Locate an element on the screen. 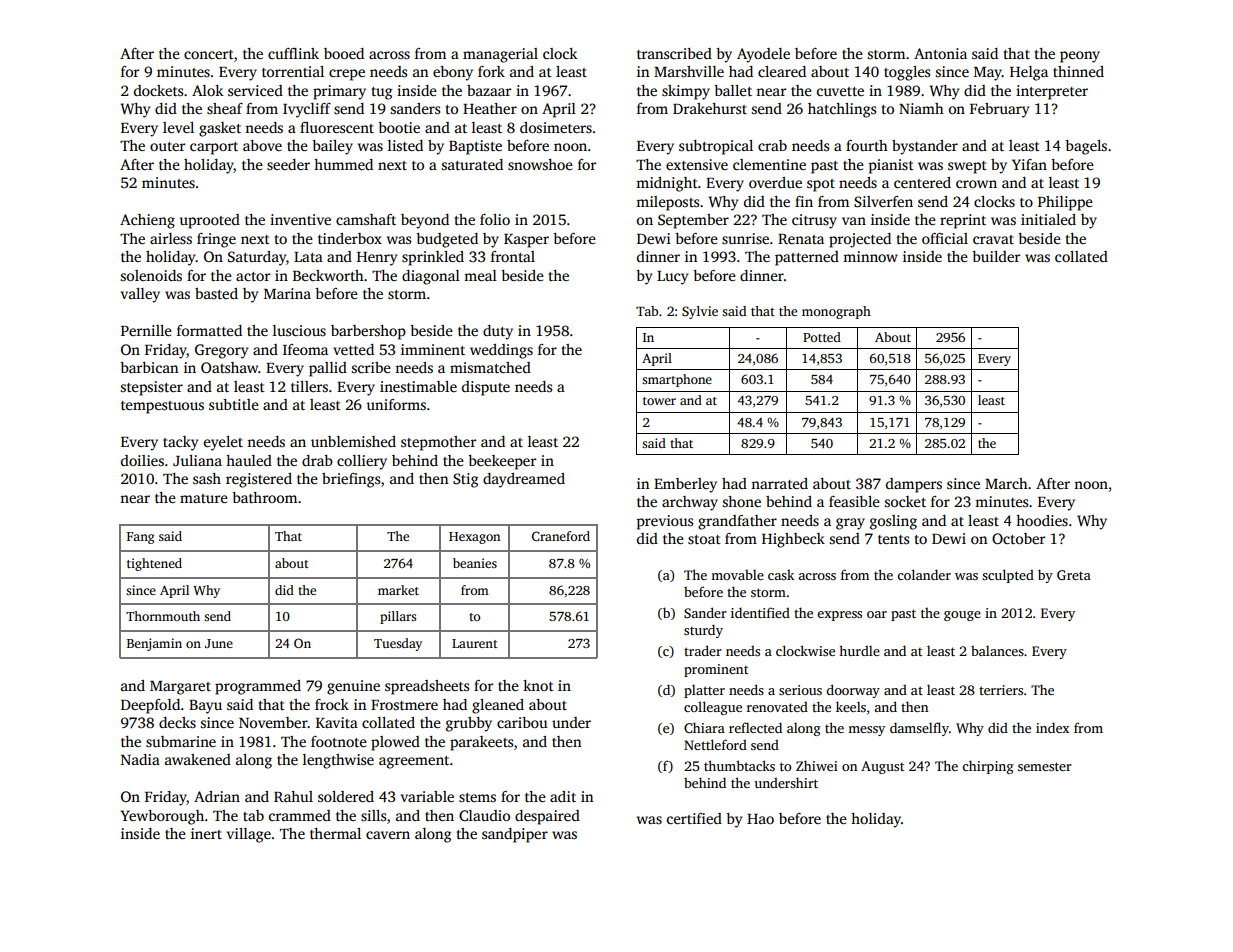 Image resolution: width=1233 pixels, height=952 pixels. peony is located at coordinates (1080, 57).
